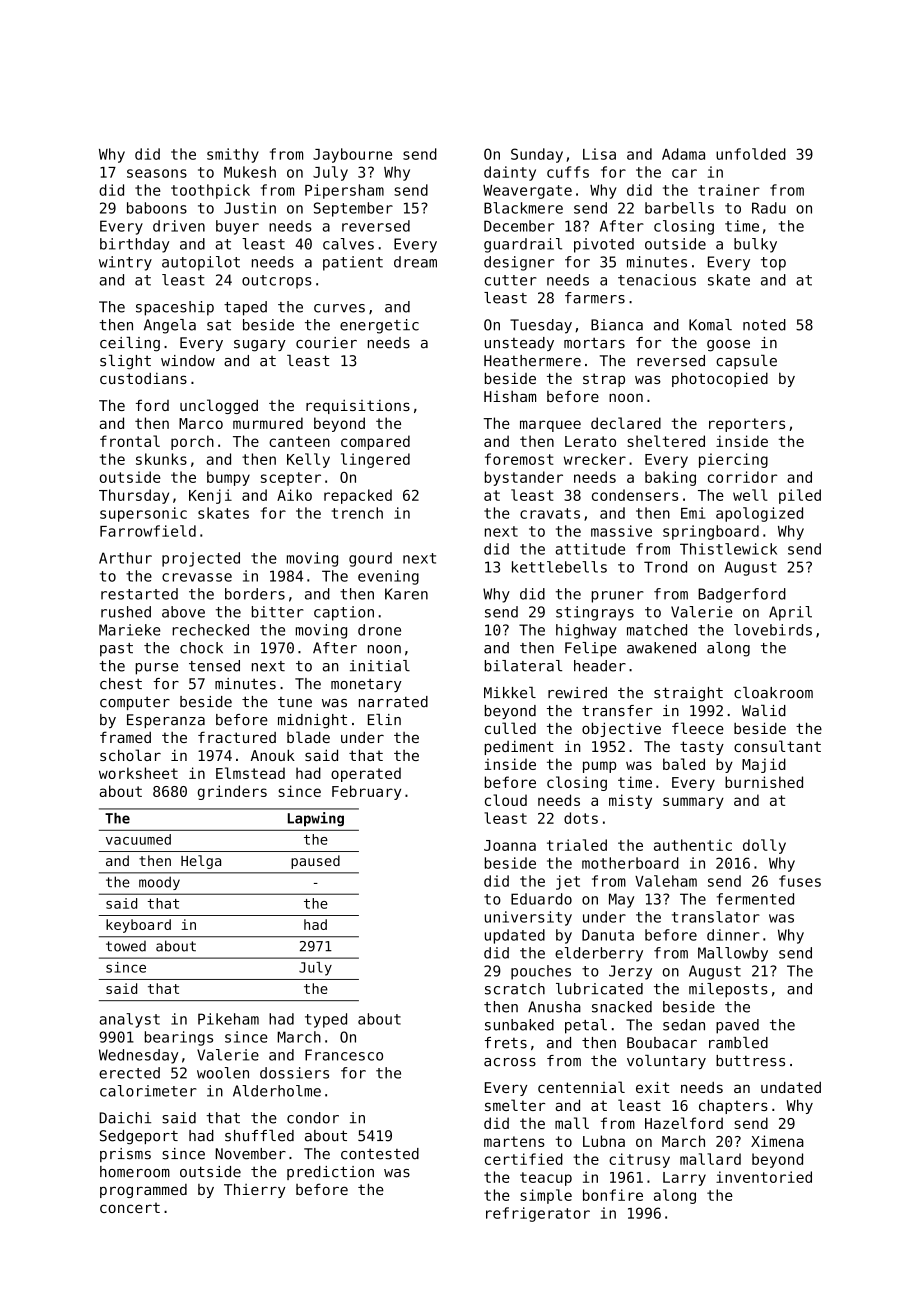 The height and width of the screenshot is (1314, 924). What do you see at coordinates (135, 1172) in the screenshot?
I see `homeroom` at bounding box center [135, 1172].
